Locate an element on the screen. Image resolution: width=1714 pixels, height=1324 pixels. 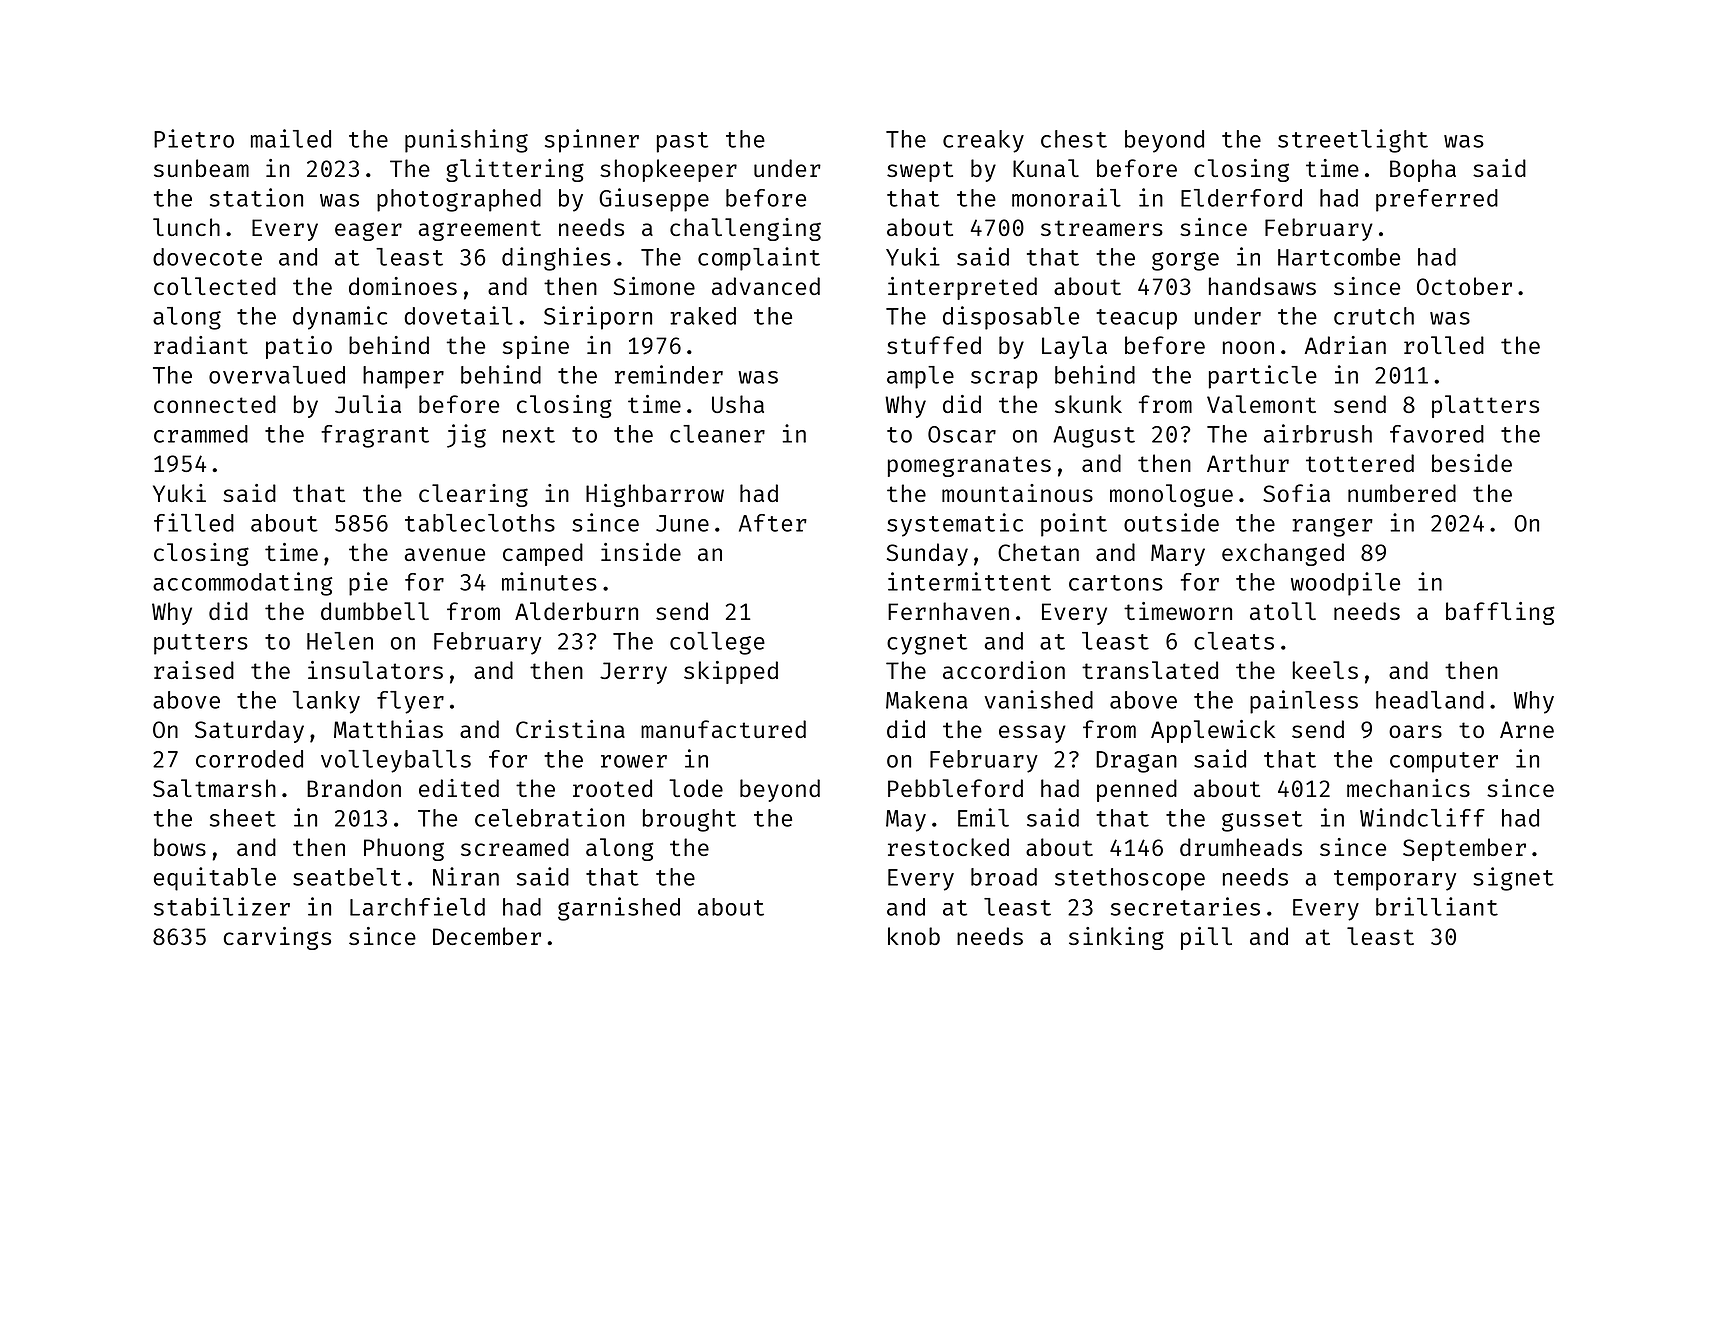
punishing is located at coordinates (466, 141).
